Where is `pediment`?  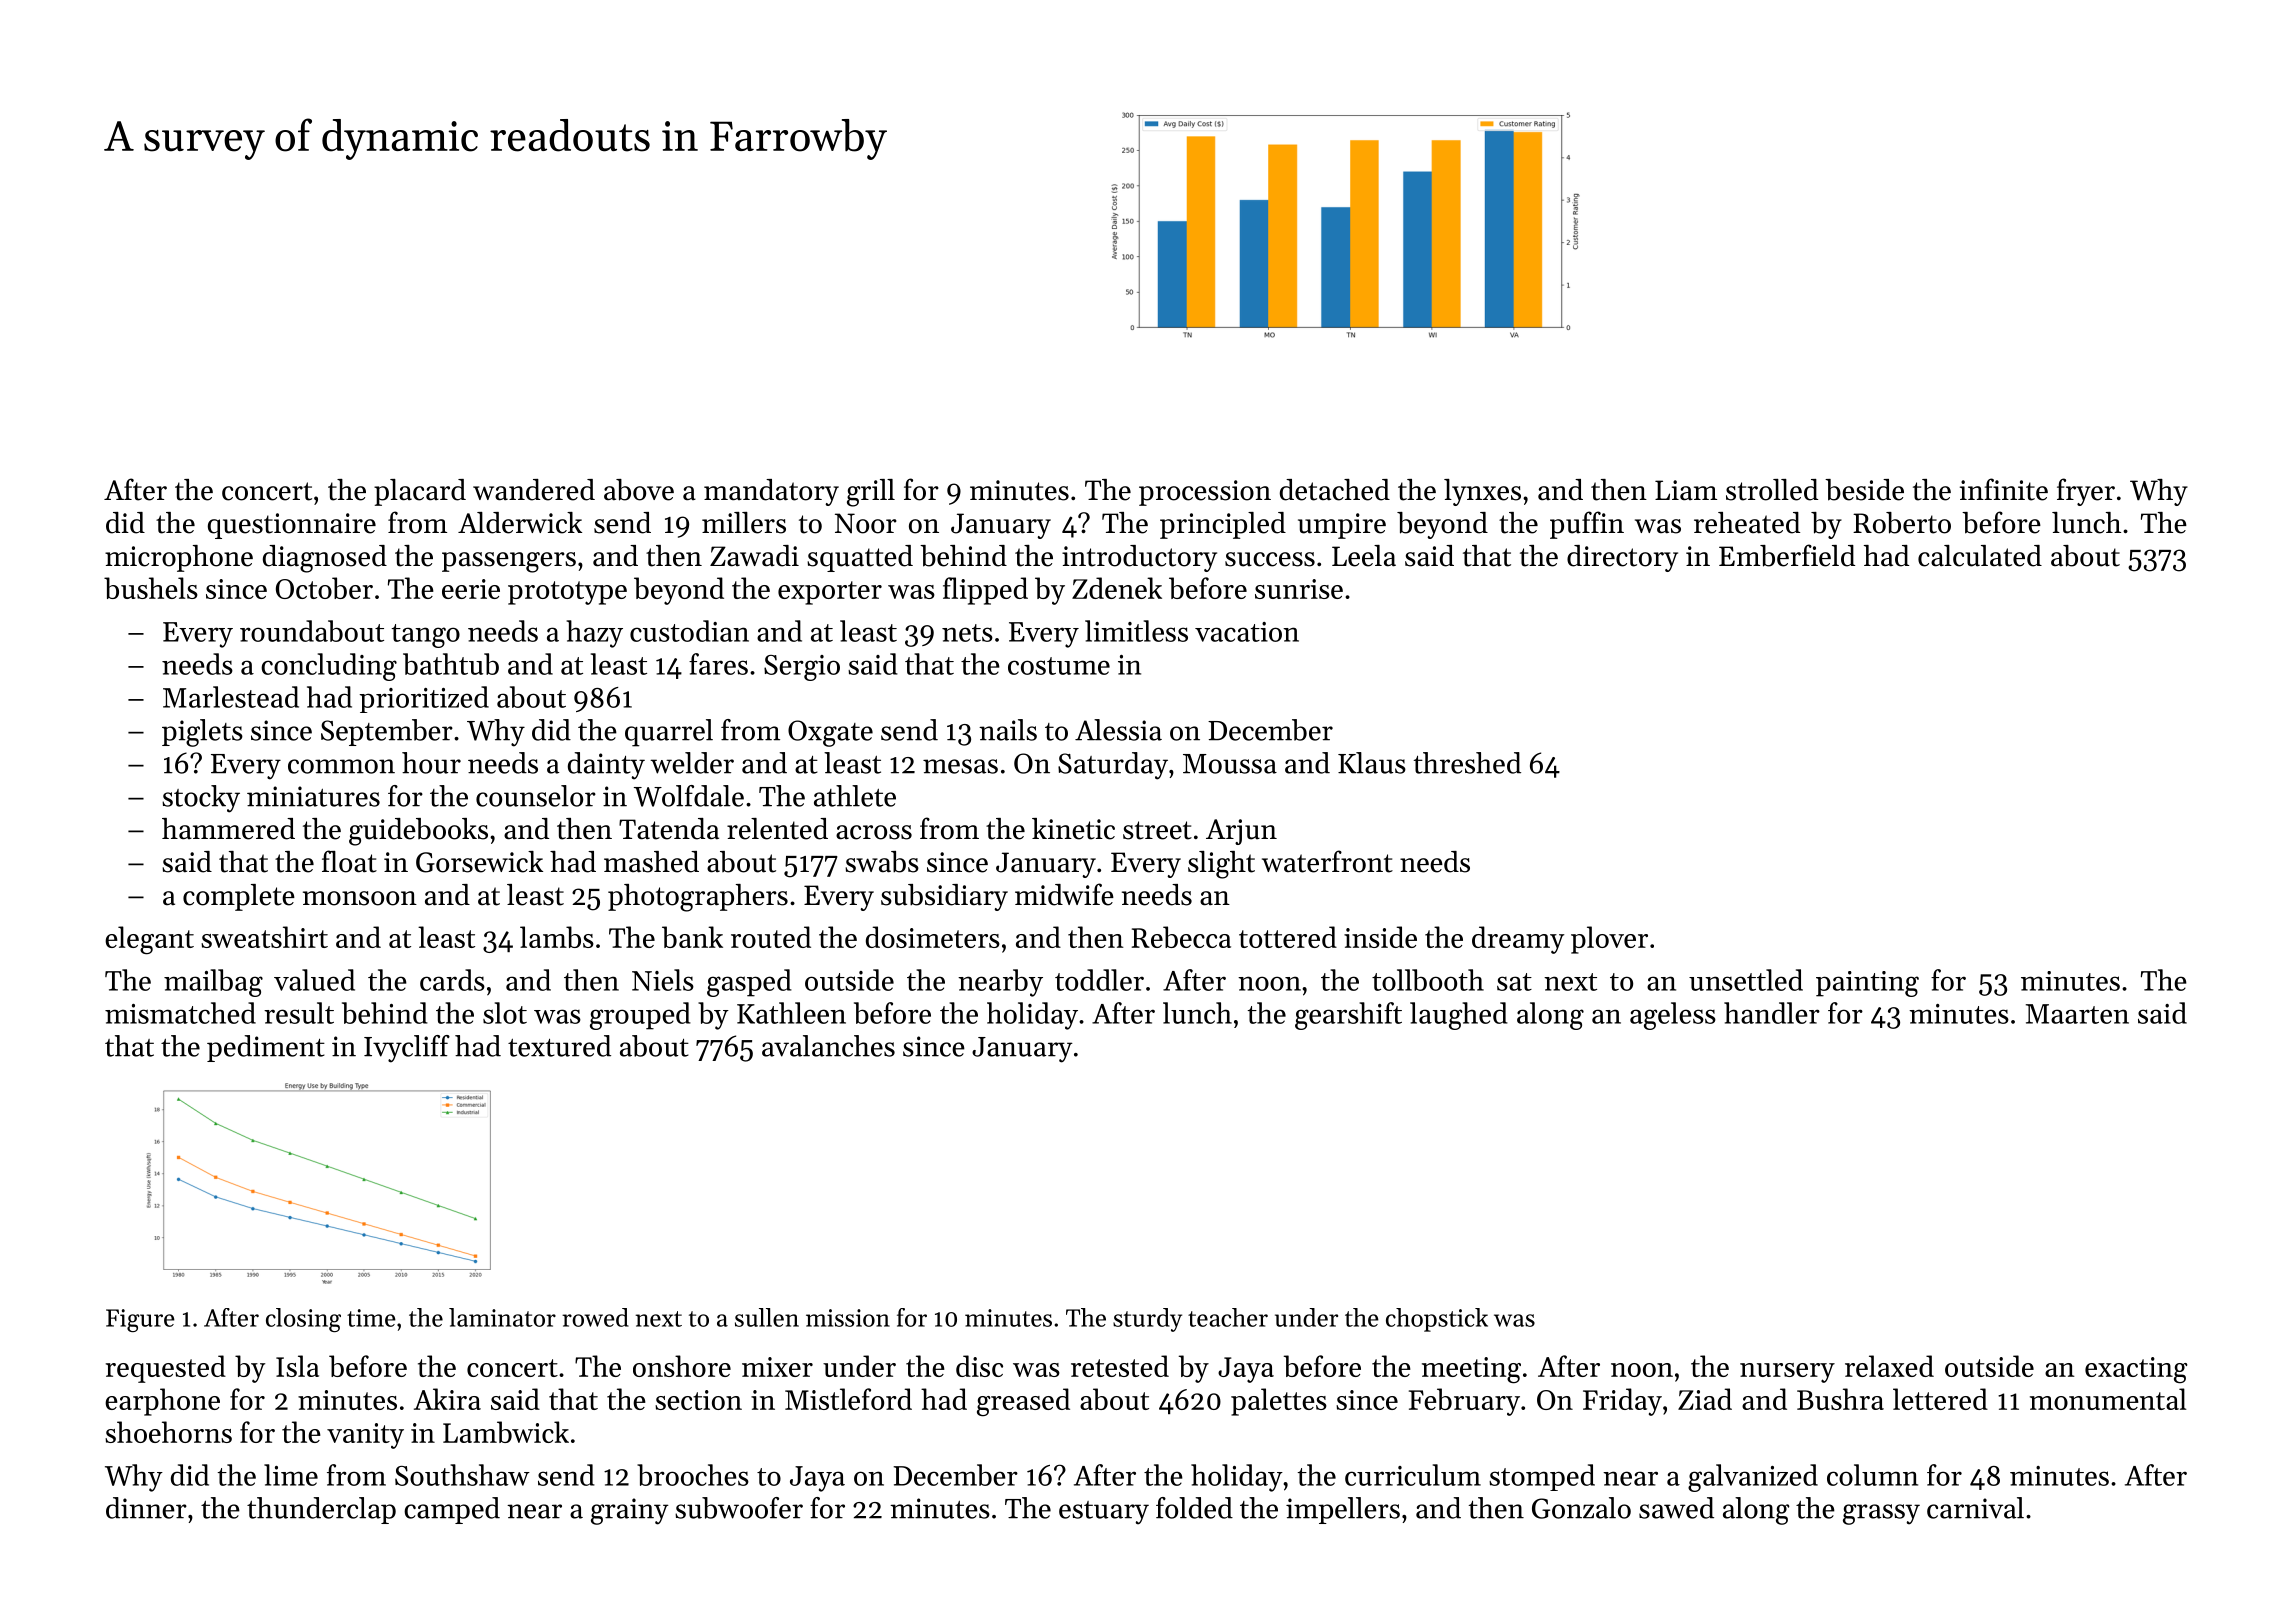
pediment is located at coordinates (266, 1048).
